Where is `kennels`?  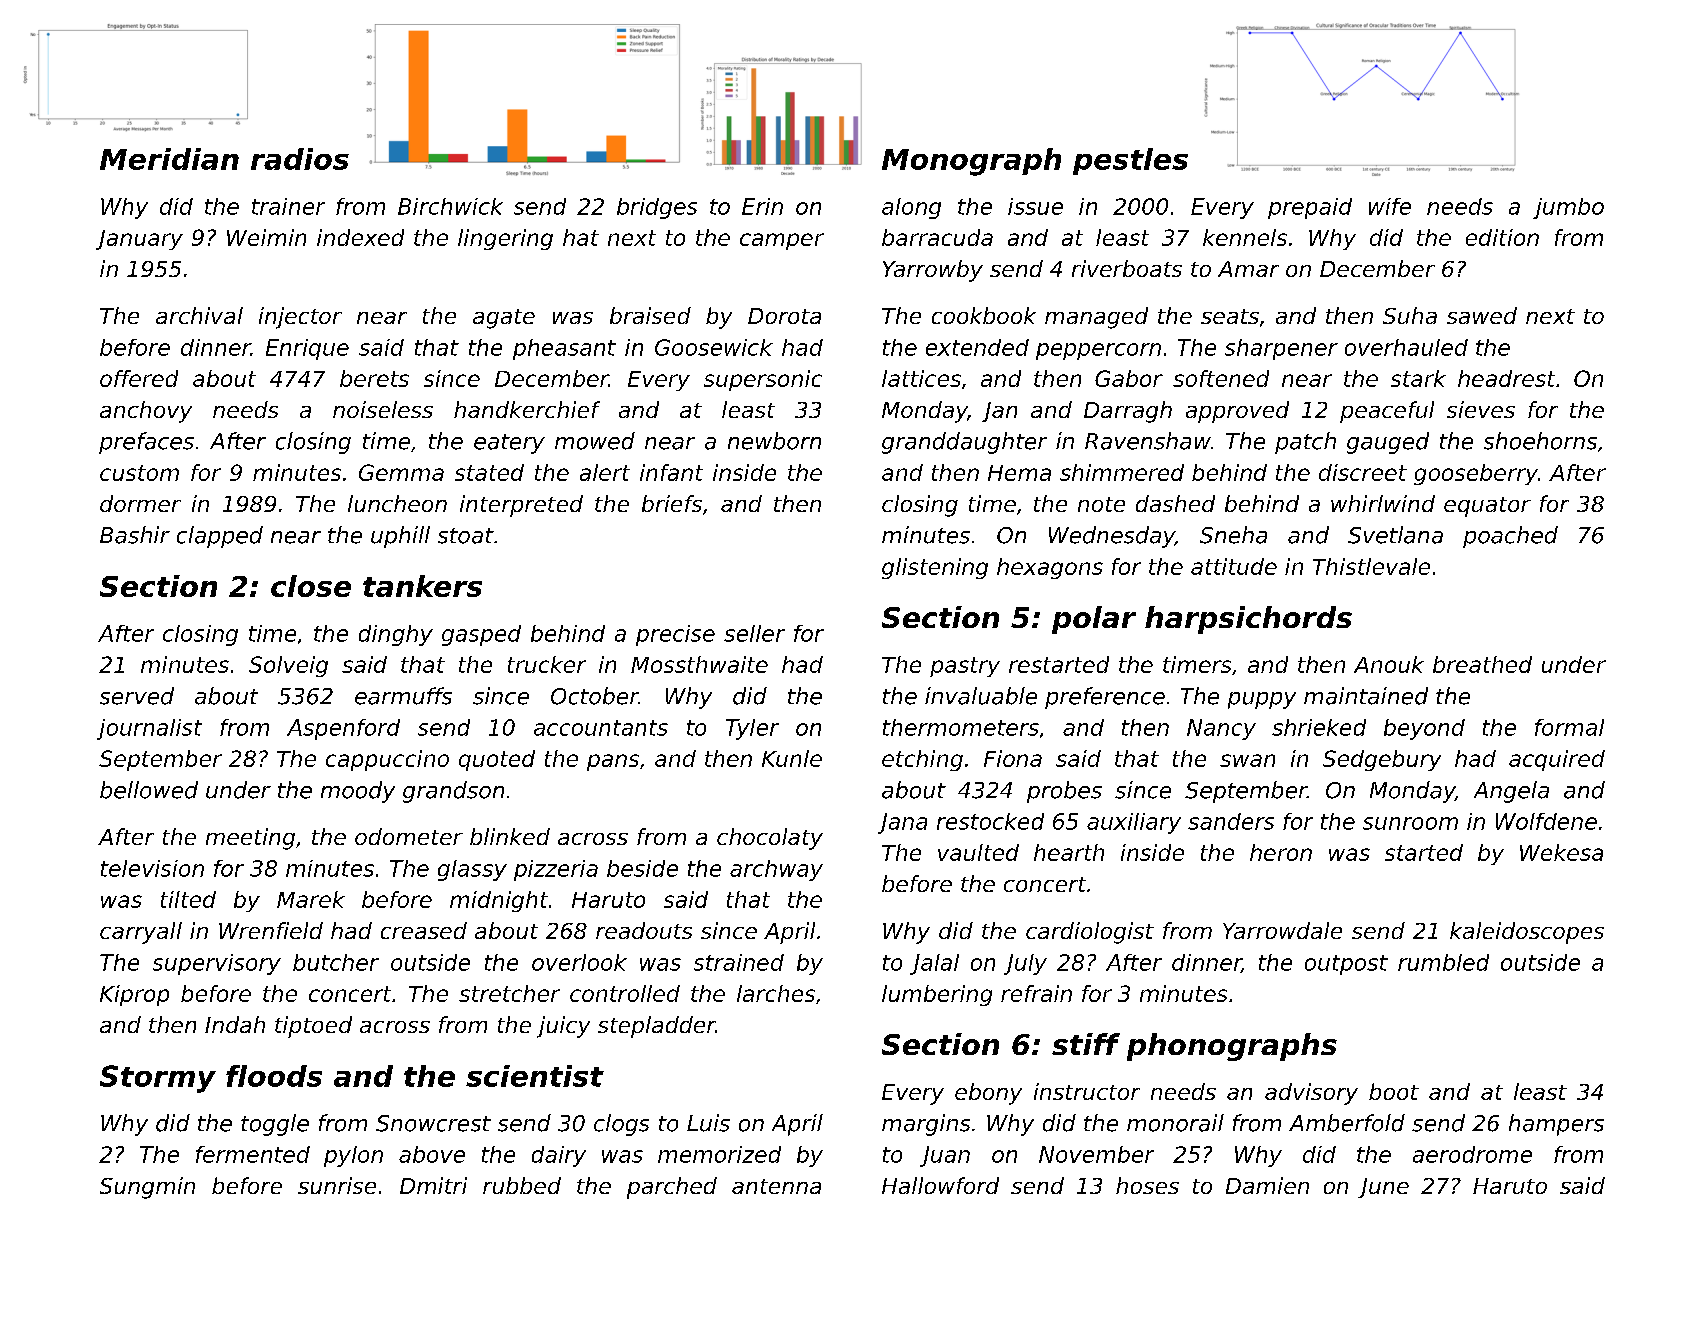 kennels is located at coordinates (1245, 237).
